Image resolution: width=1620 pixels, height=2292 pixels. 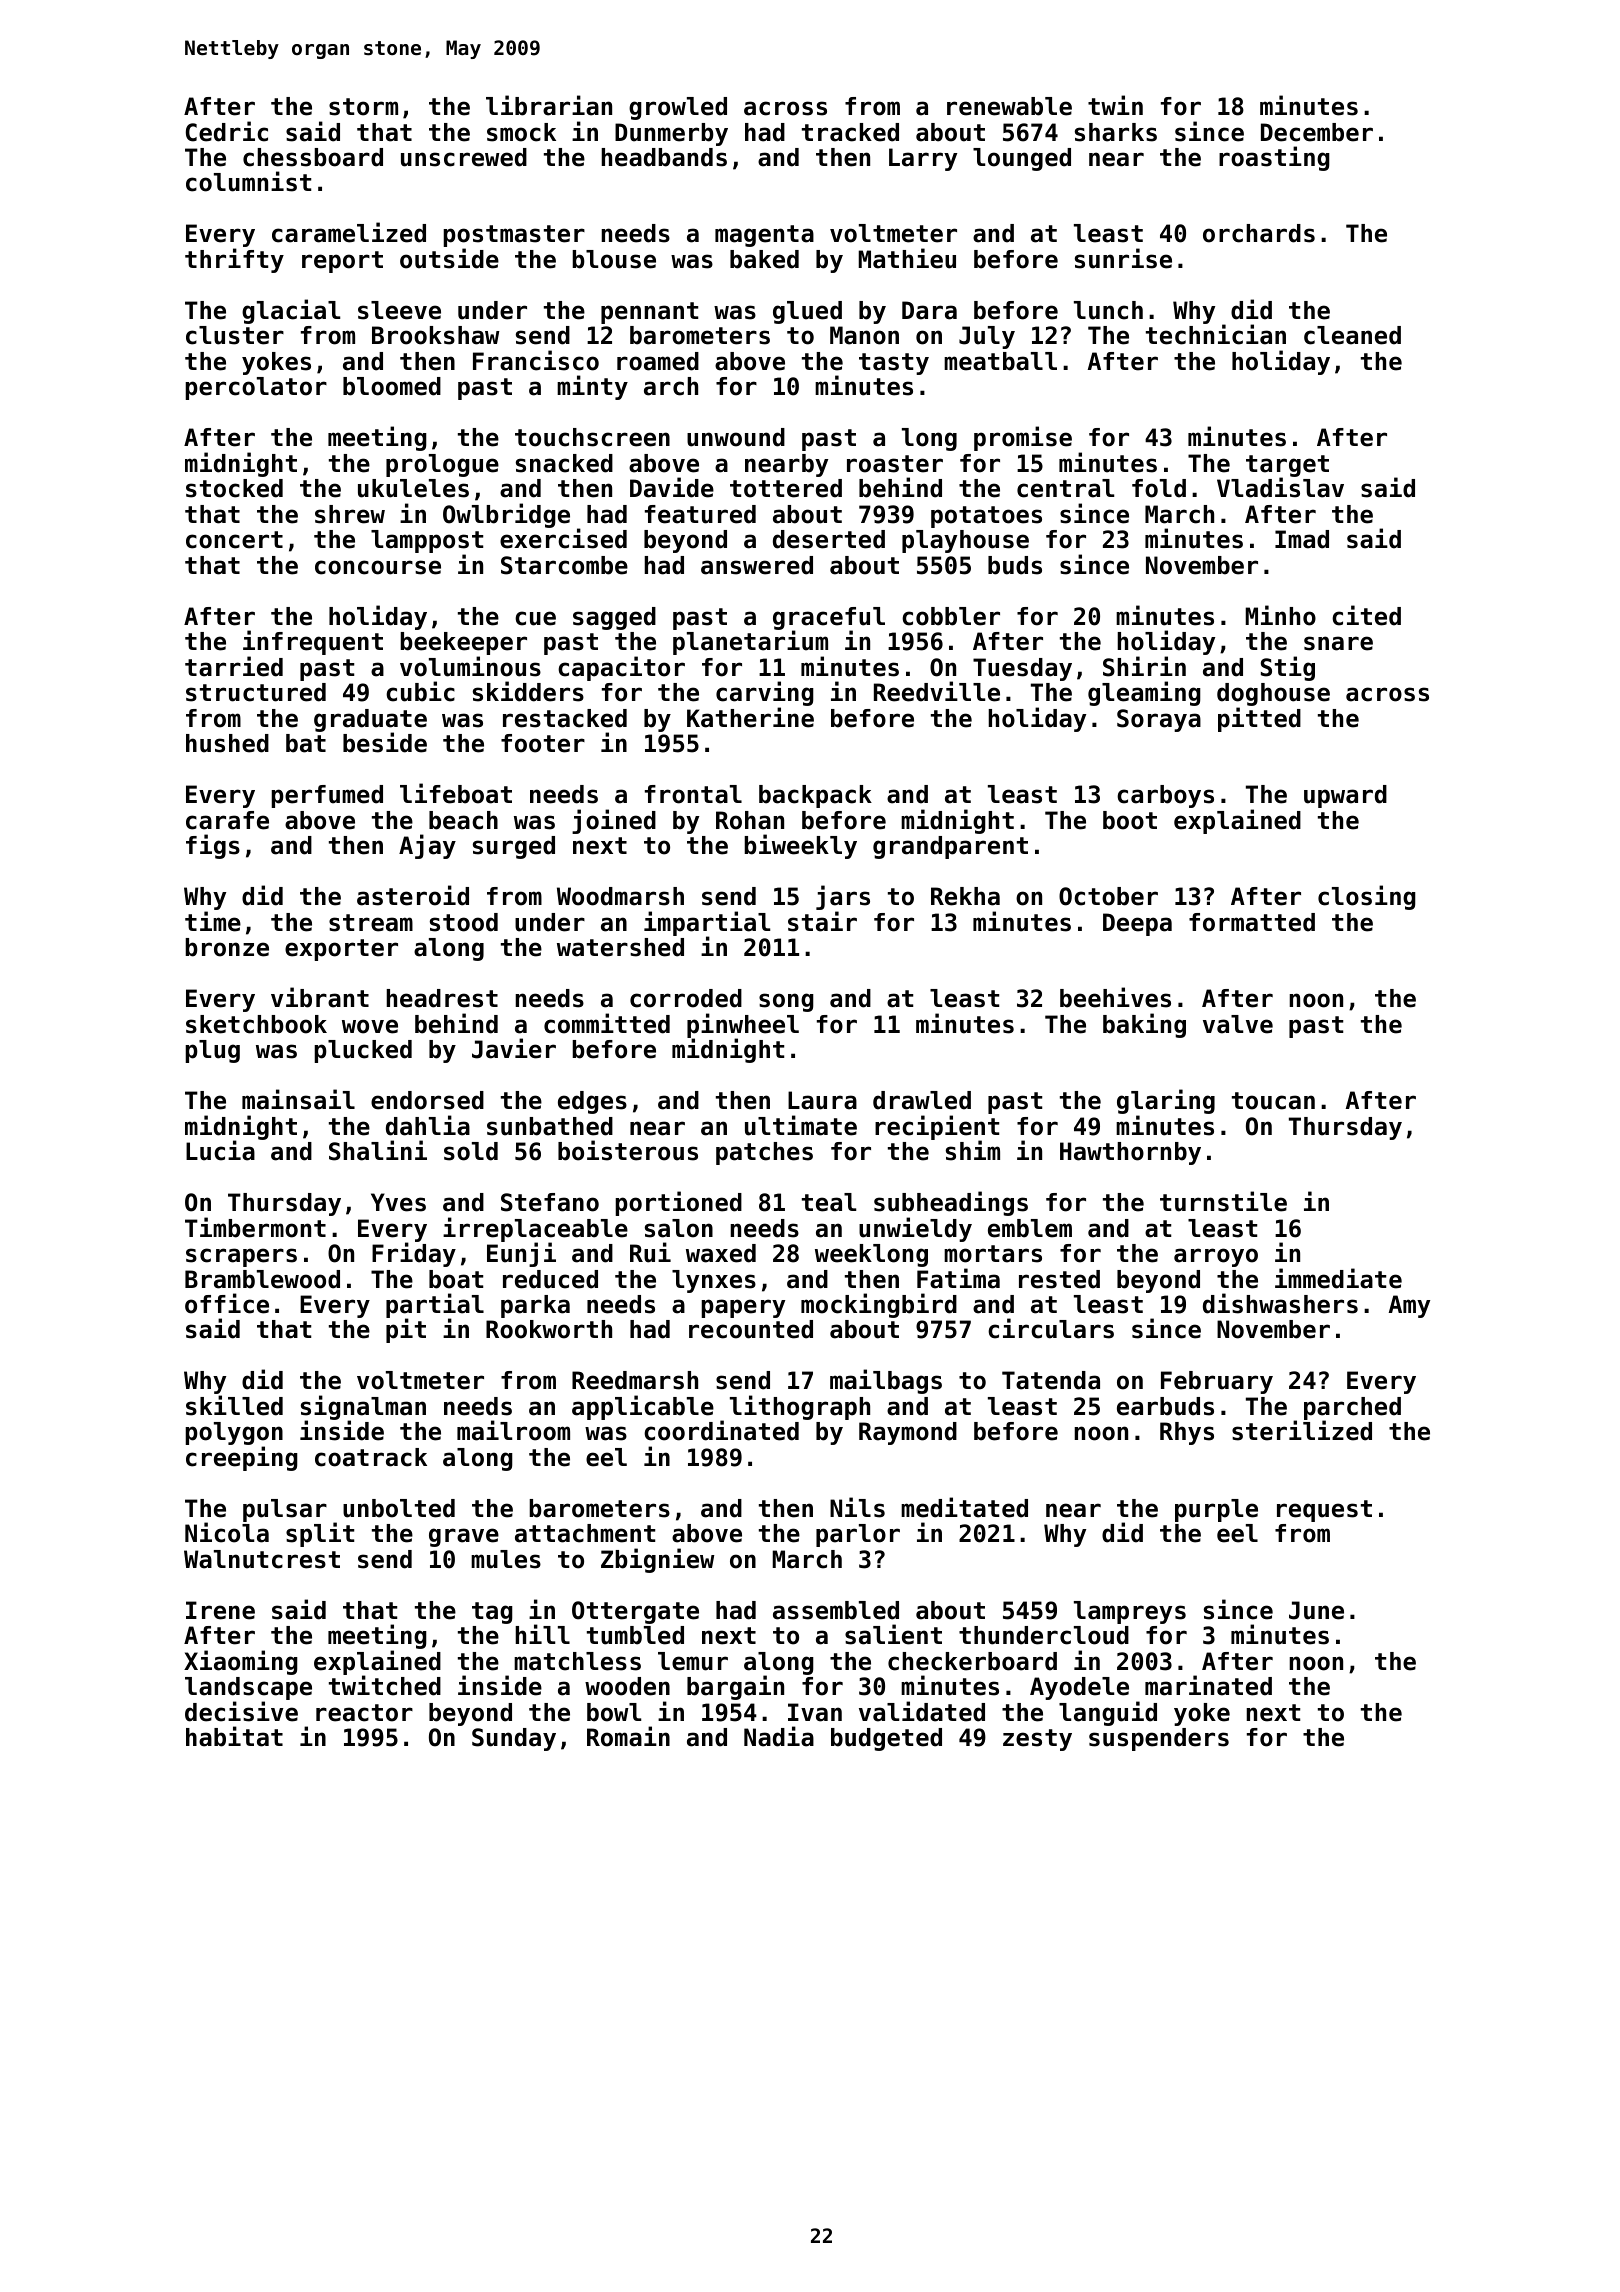 I want to click on report, so click(x=342, y=262).
